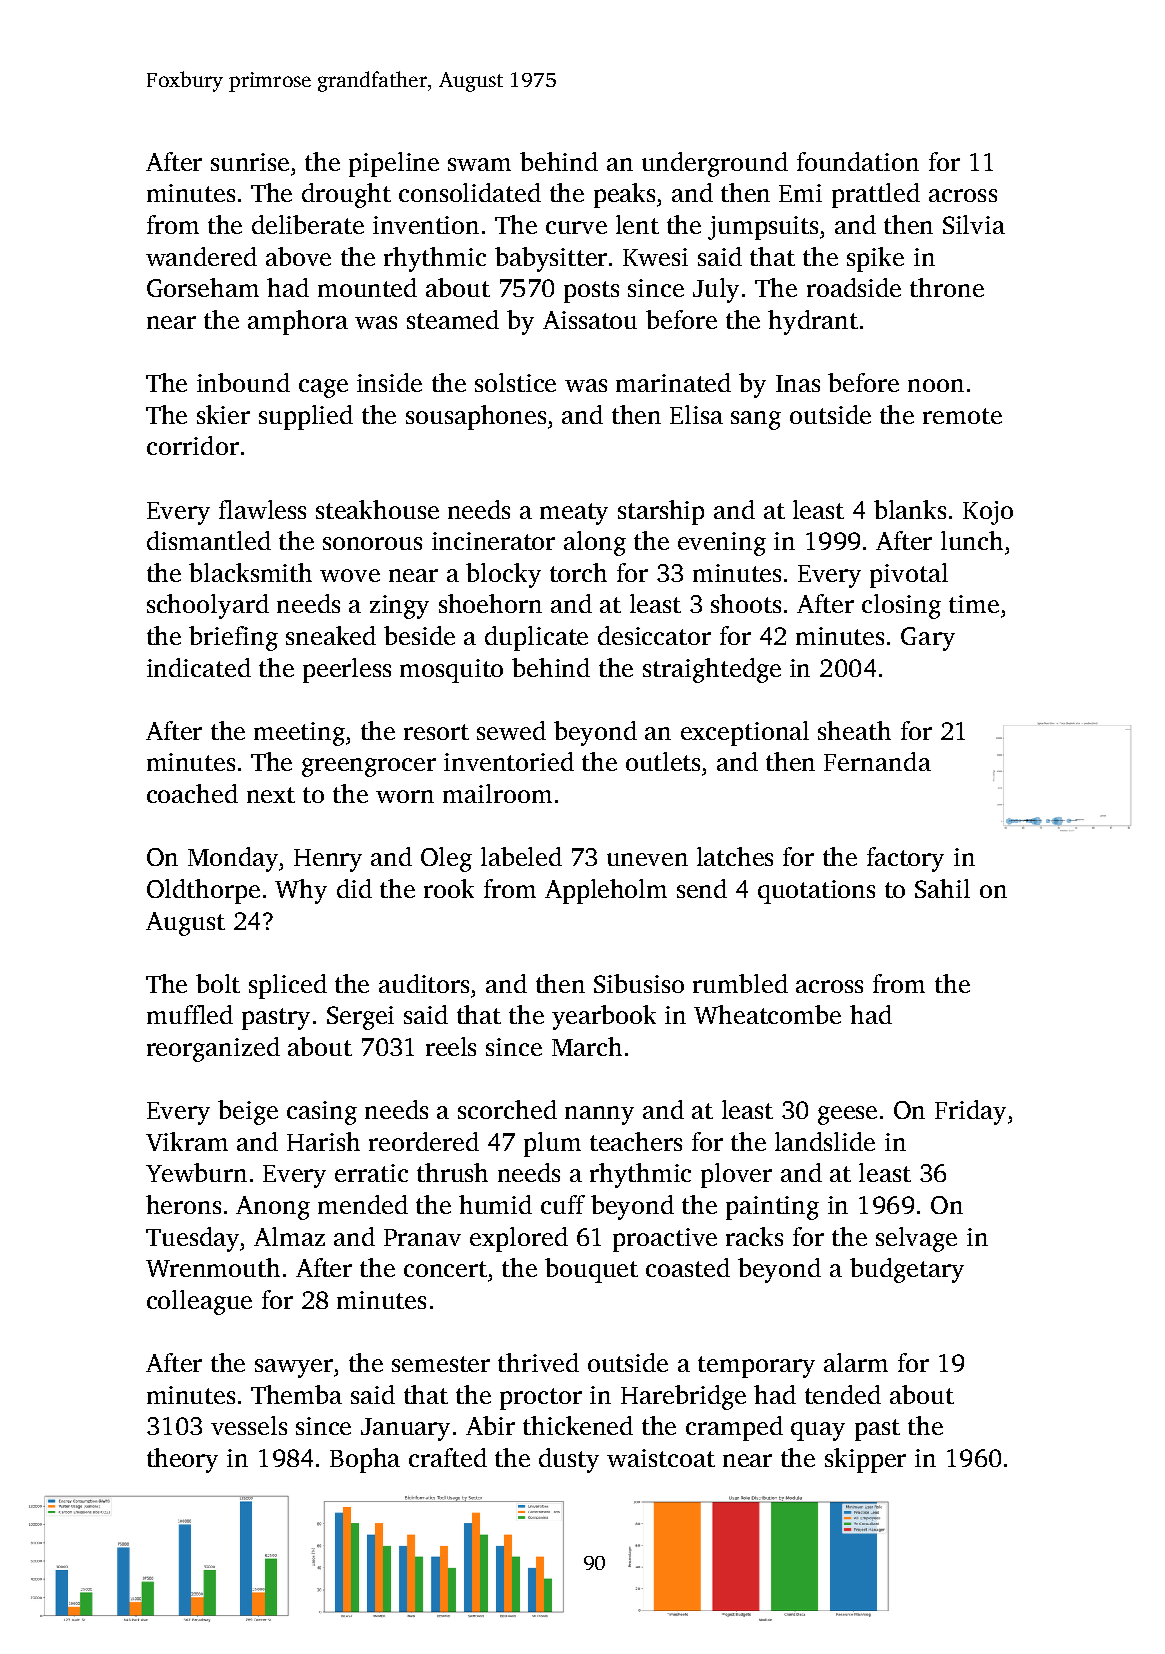 This document has height=1654, width=1165. What do you see at coordinates (199, 667) in the document?
I see `indicated` at bounding box center [199, 667].
